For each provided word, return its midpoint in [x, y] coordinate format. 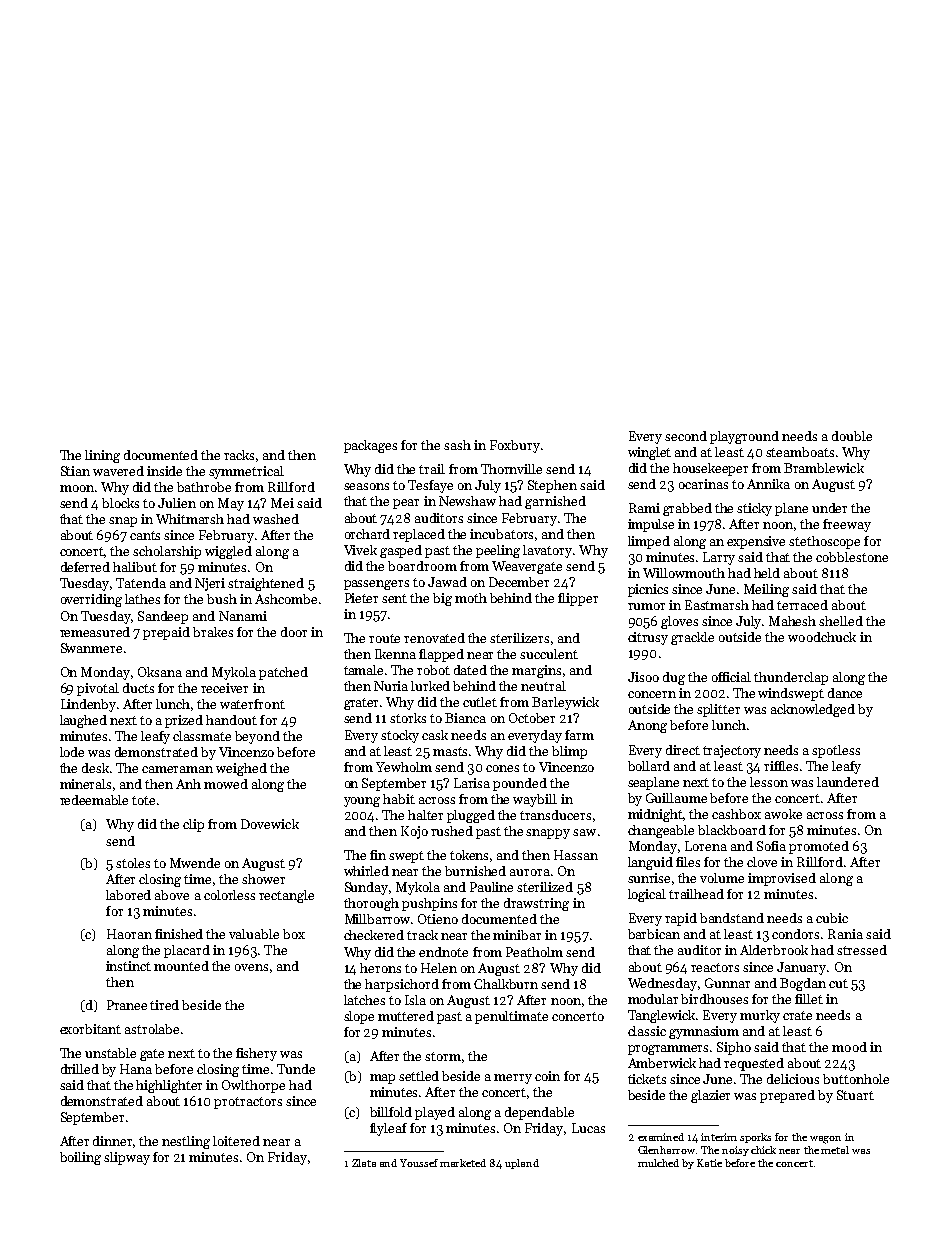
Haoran [129, 934]
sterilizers [519, 638]
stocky [400, 736]
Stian [75, 471]
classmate [202, 736]
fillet [809, 999]
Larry [719, 558]
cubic [832, 918]
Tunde [296, 1069]
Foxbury [515, 446]
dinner [113, 1142]
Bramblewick [824, 468]
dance [845, 693]
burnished [475, 871]
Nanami [243, 616]
